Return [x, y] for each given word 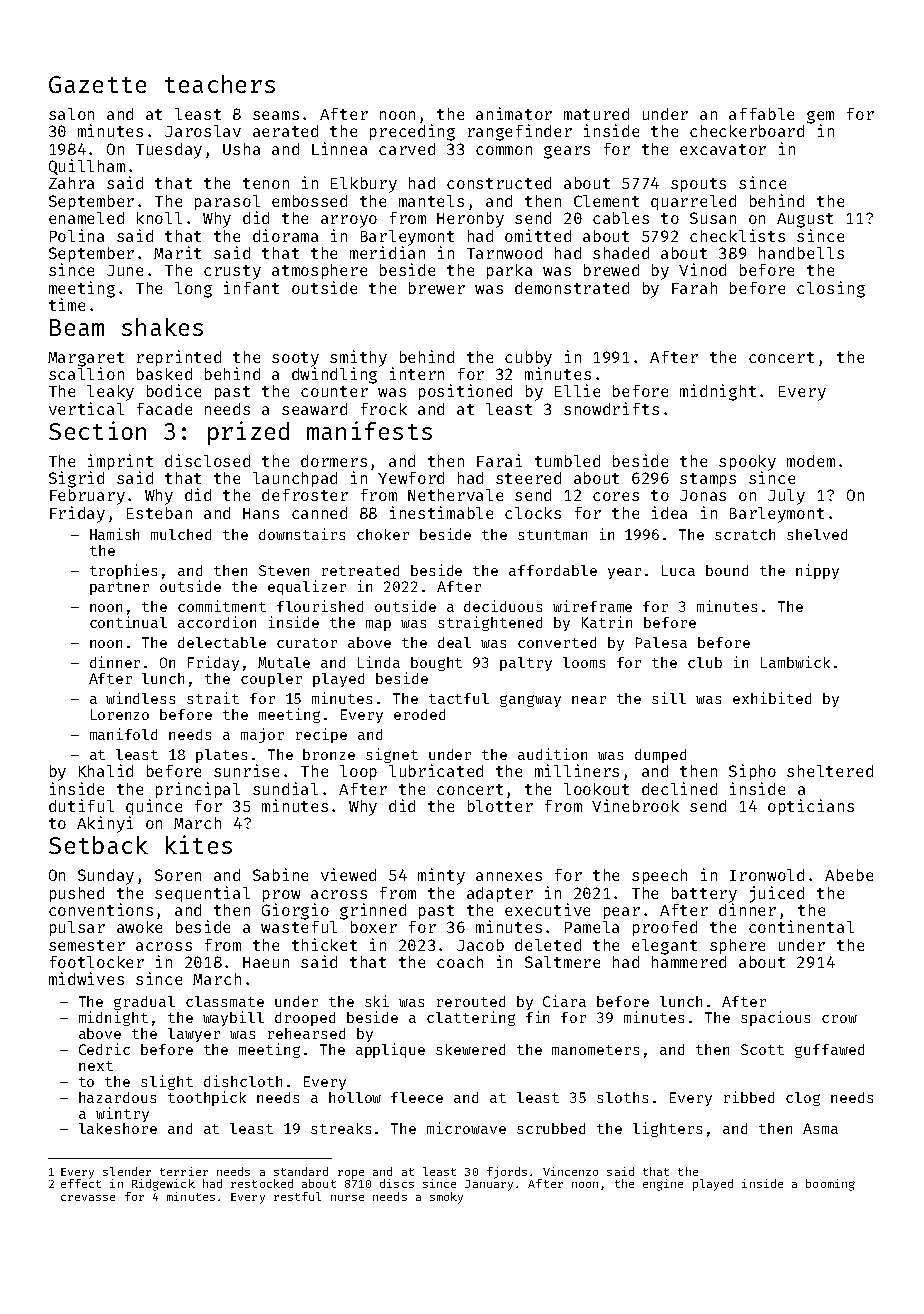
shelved [817, 534]
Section [97, 430]
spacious [775, 1018]
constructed [499, 183]
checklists [737, 235]
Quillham [87, 167]
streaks [341, 1128]
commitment [222, 606]
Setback [98, 845]
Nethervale [455, 495]
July [786, 497]
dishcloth [243, 1081]
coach [460, 962]
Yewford [411, 478]
